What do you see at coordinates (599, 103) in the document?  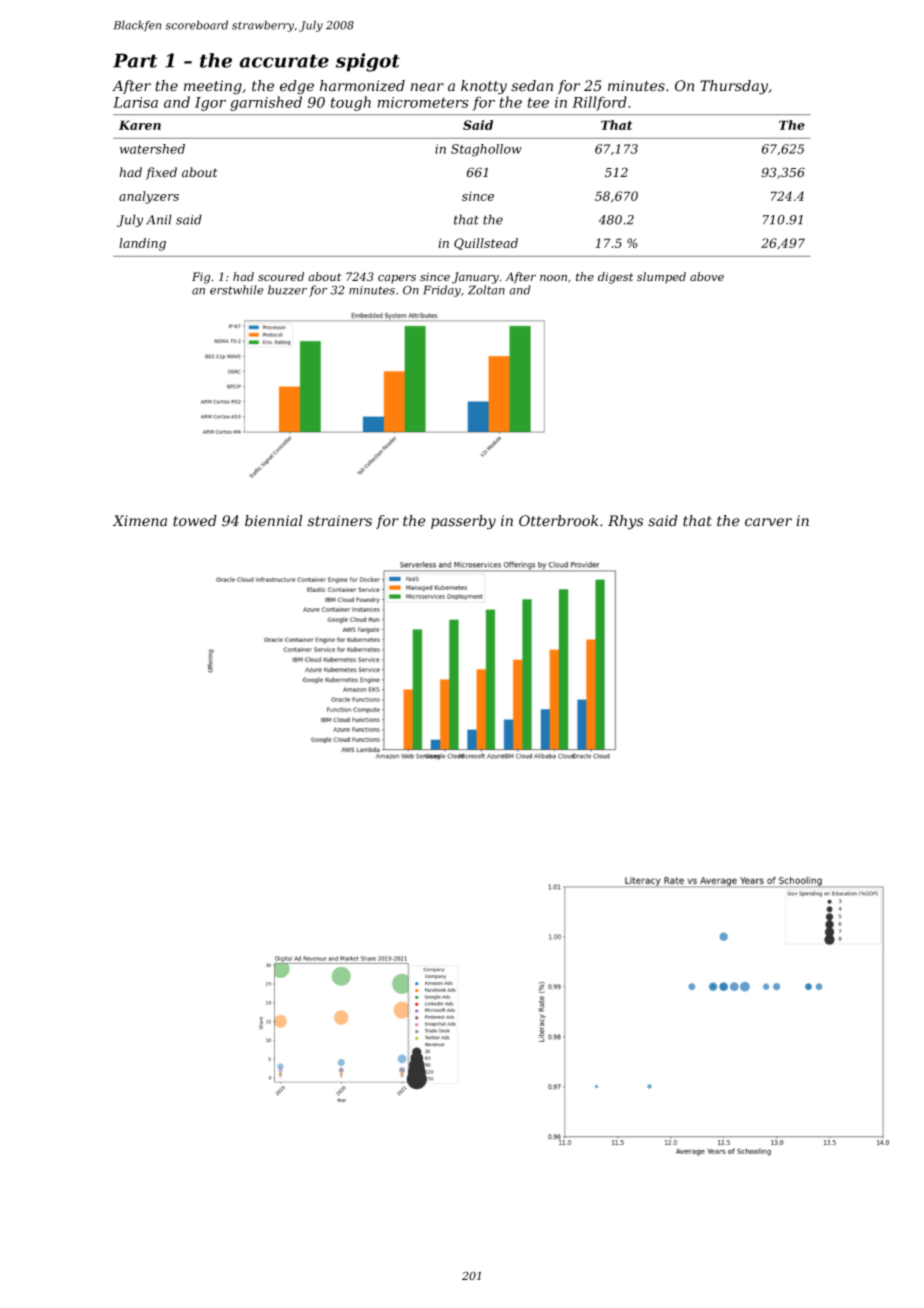 I see `Rillford` at bounding box center [599, 103].
